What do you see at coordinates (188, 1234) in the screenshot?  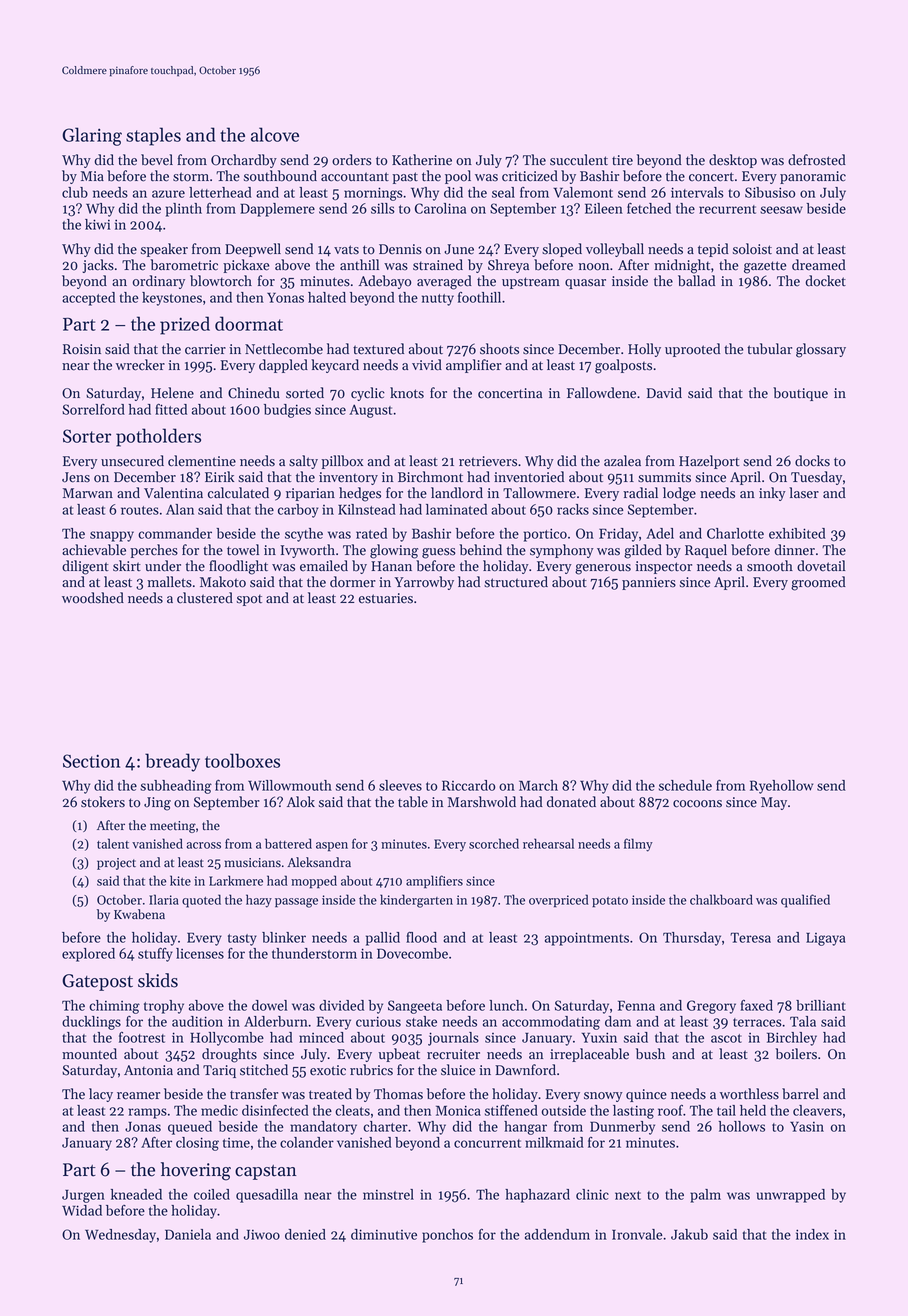 I see `Daniela` at bounding box center [188, 1234].
